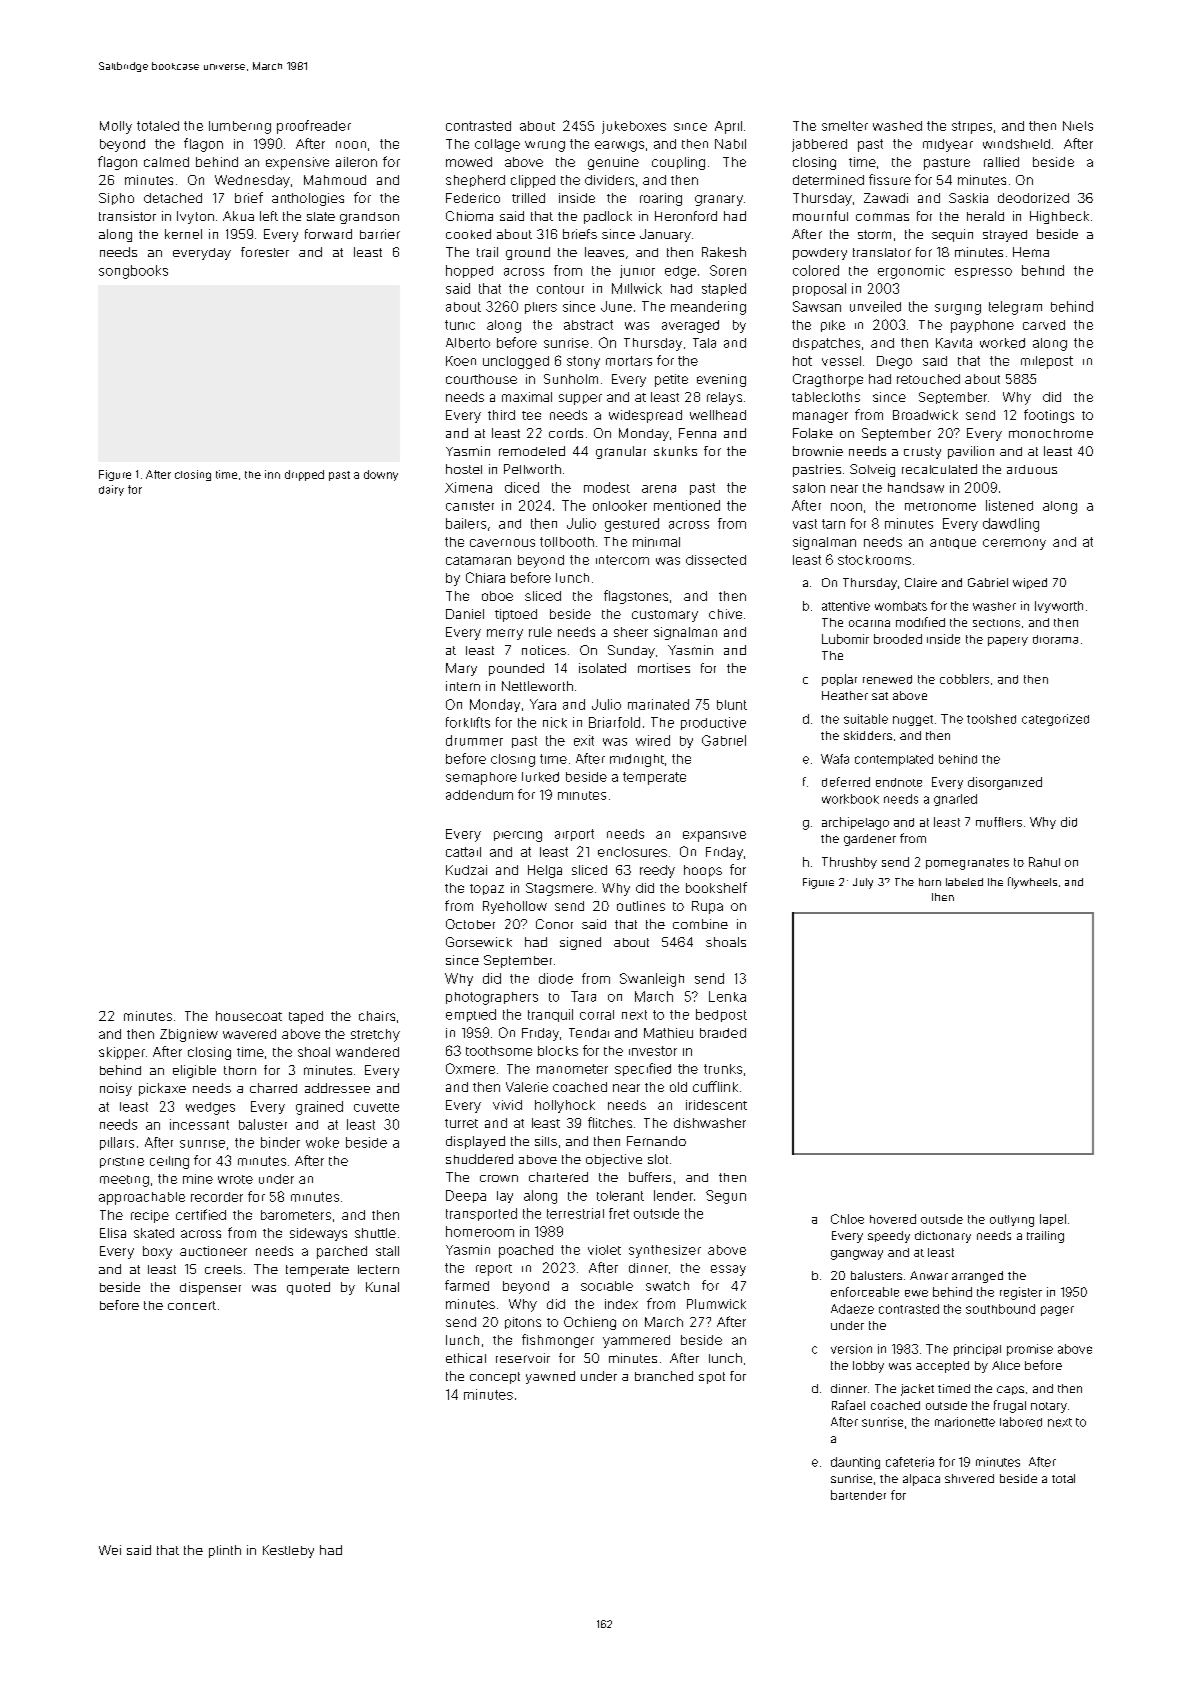 Image resolution: width=1192 pixels, height=1686 pixels. What do you see at coordinates (637, 760) in the image?
I see `midnight` at bounding box center [637, 760].
